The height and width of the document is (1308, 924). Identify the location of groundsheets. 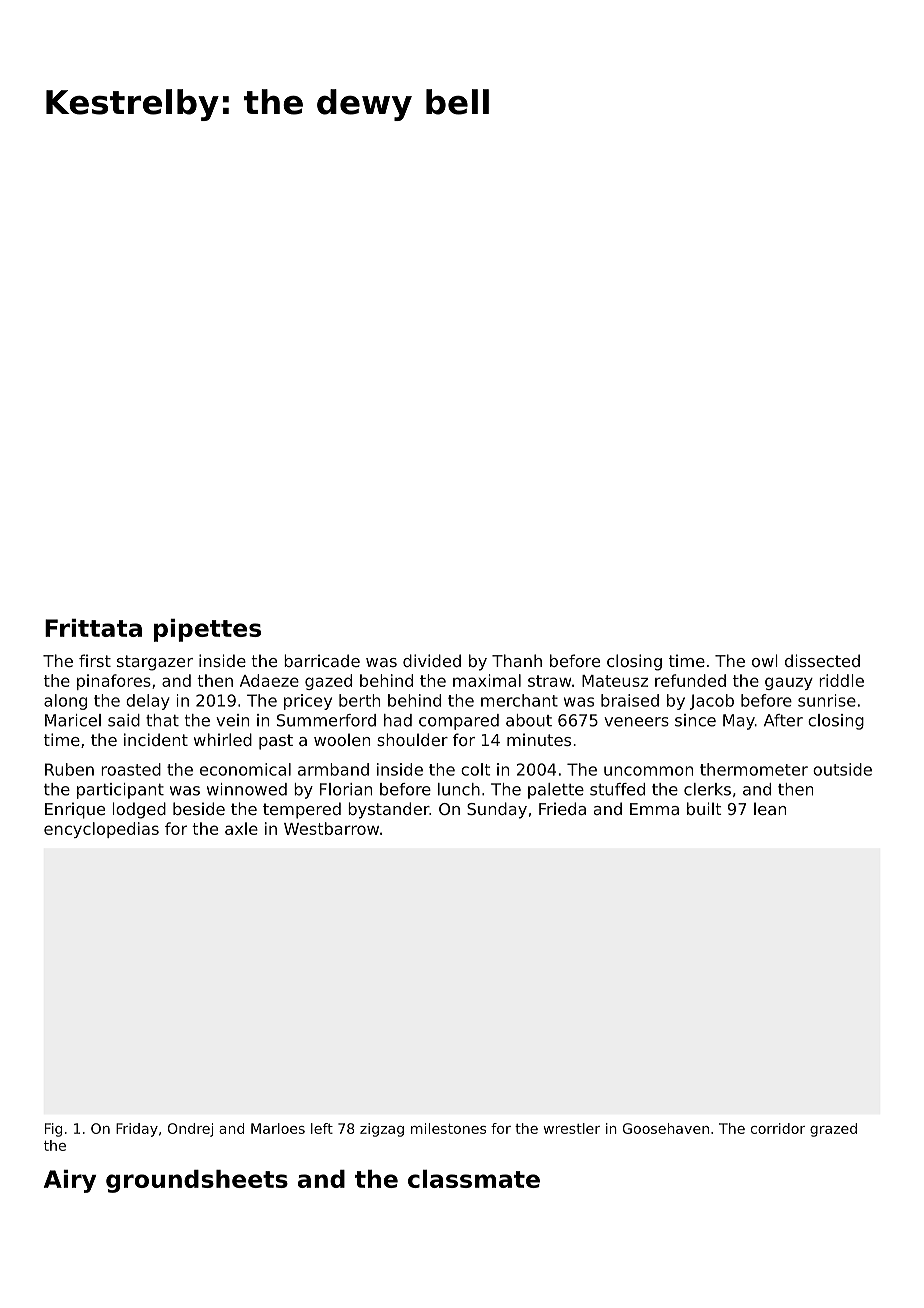
(197, 1181).
